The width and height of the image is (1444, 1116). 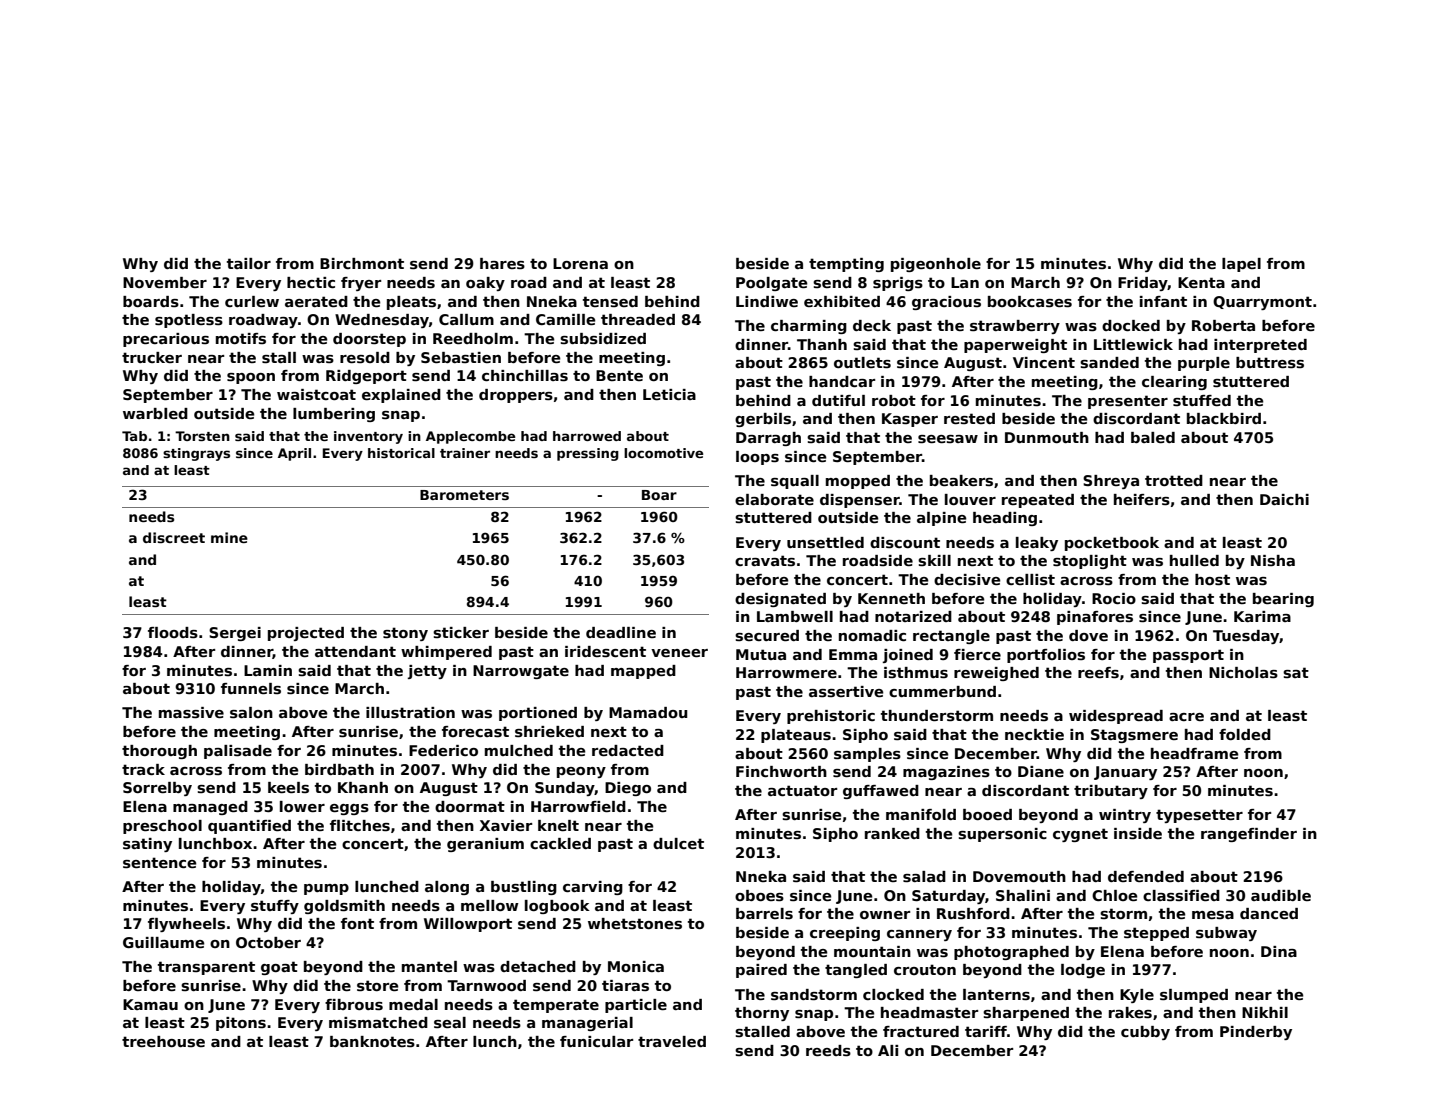 What do you see at coordinates (621, 632) in the image?
I see `deadline` at bounding box center [621, 632].
